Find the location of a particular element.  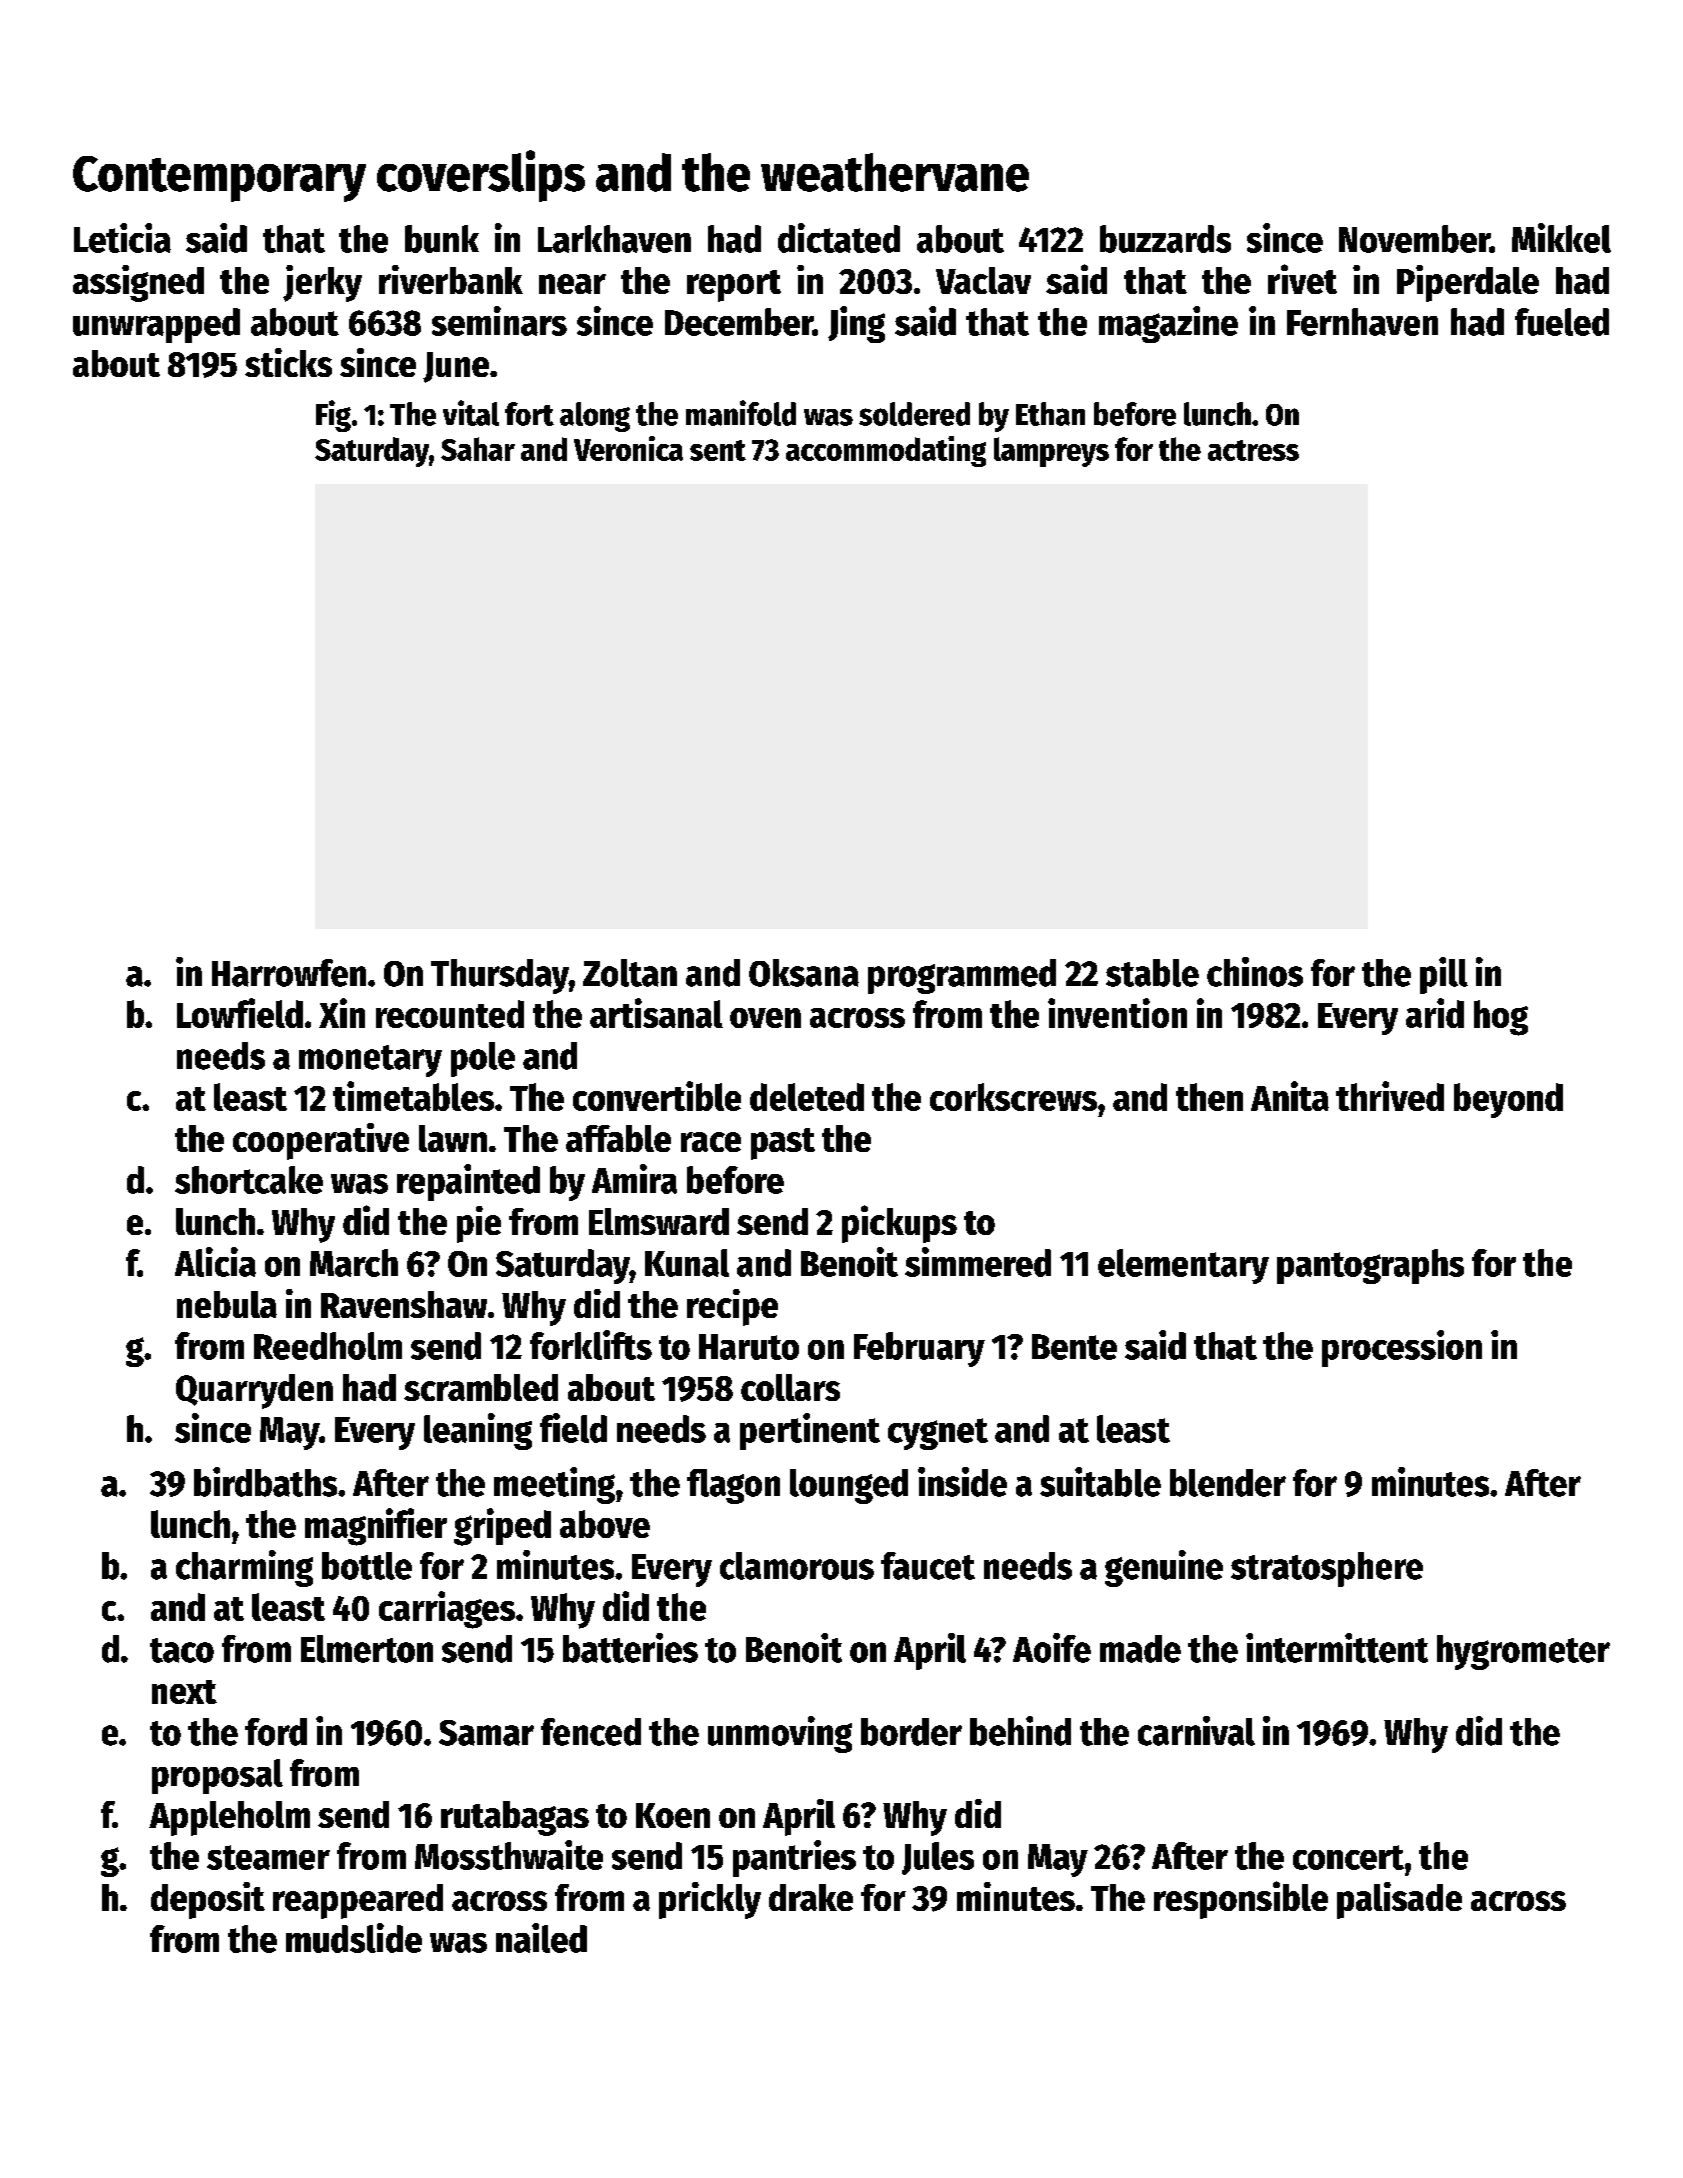

Harrowfen is located at coordinates (289, 973).
